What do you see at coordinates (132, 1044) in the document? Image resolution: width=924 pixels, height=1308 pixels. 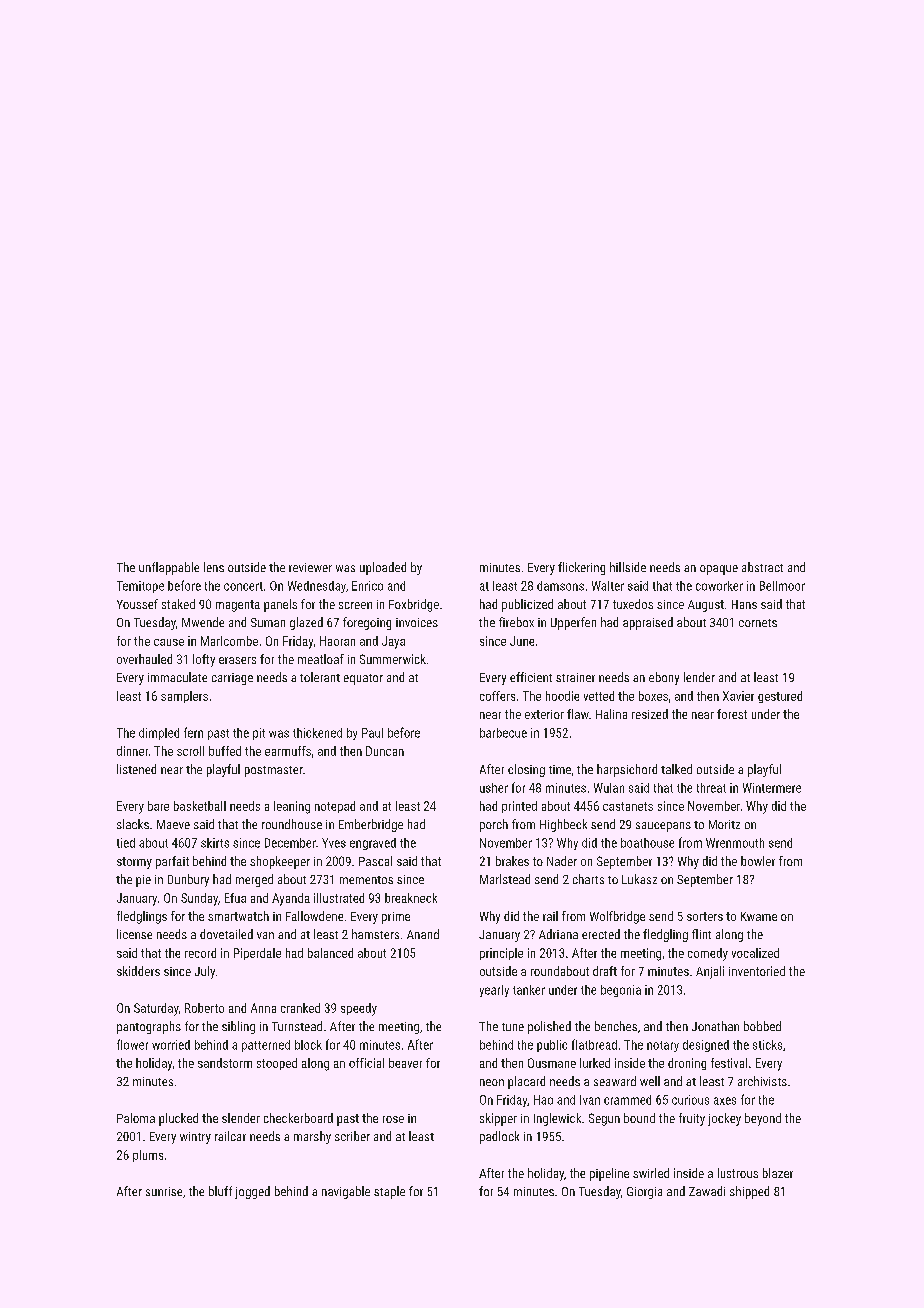 I see `flower` at bounding box center [132, 1044].
